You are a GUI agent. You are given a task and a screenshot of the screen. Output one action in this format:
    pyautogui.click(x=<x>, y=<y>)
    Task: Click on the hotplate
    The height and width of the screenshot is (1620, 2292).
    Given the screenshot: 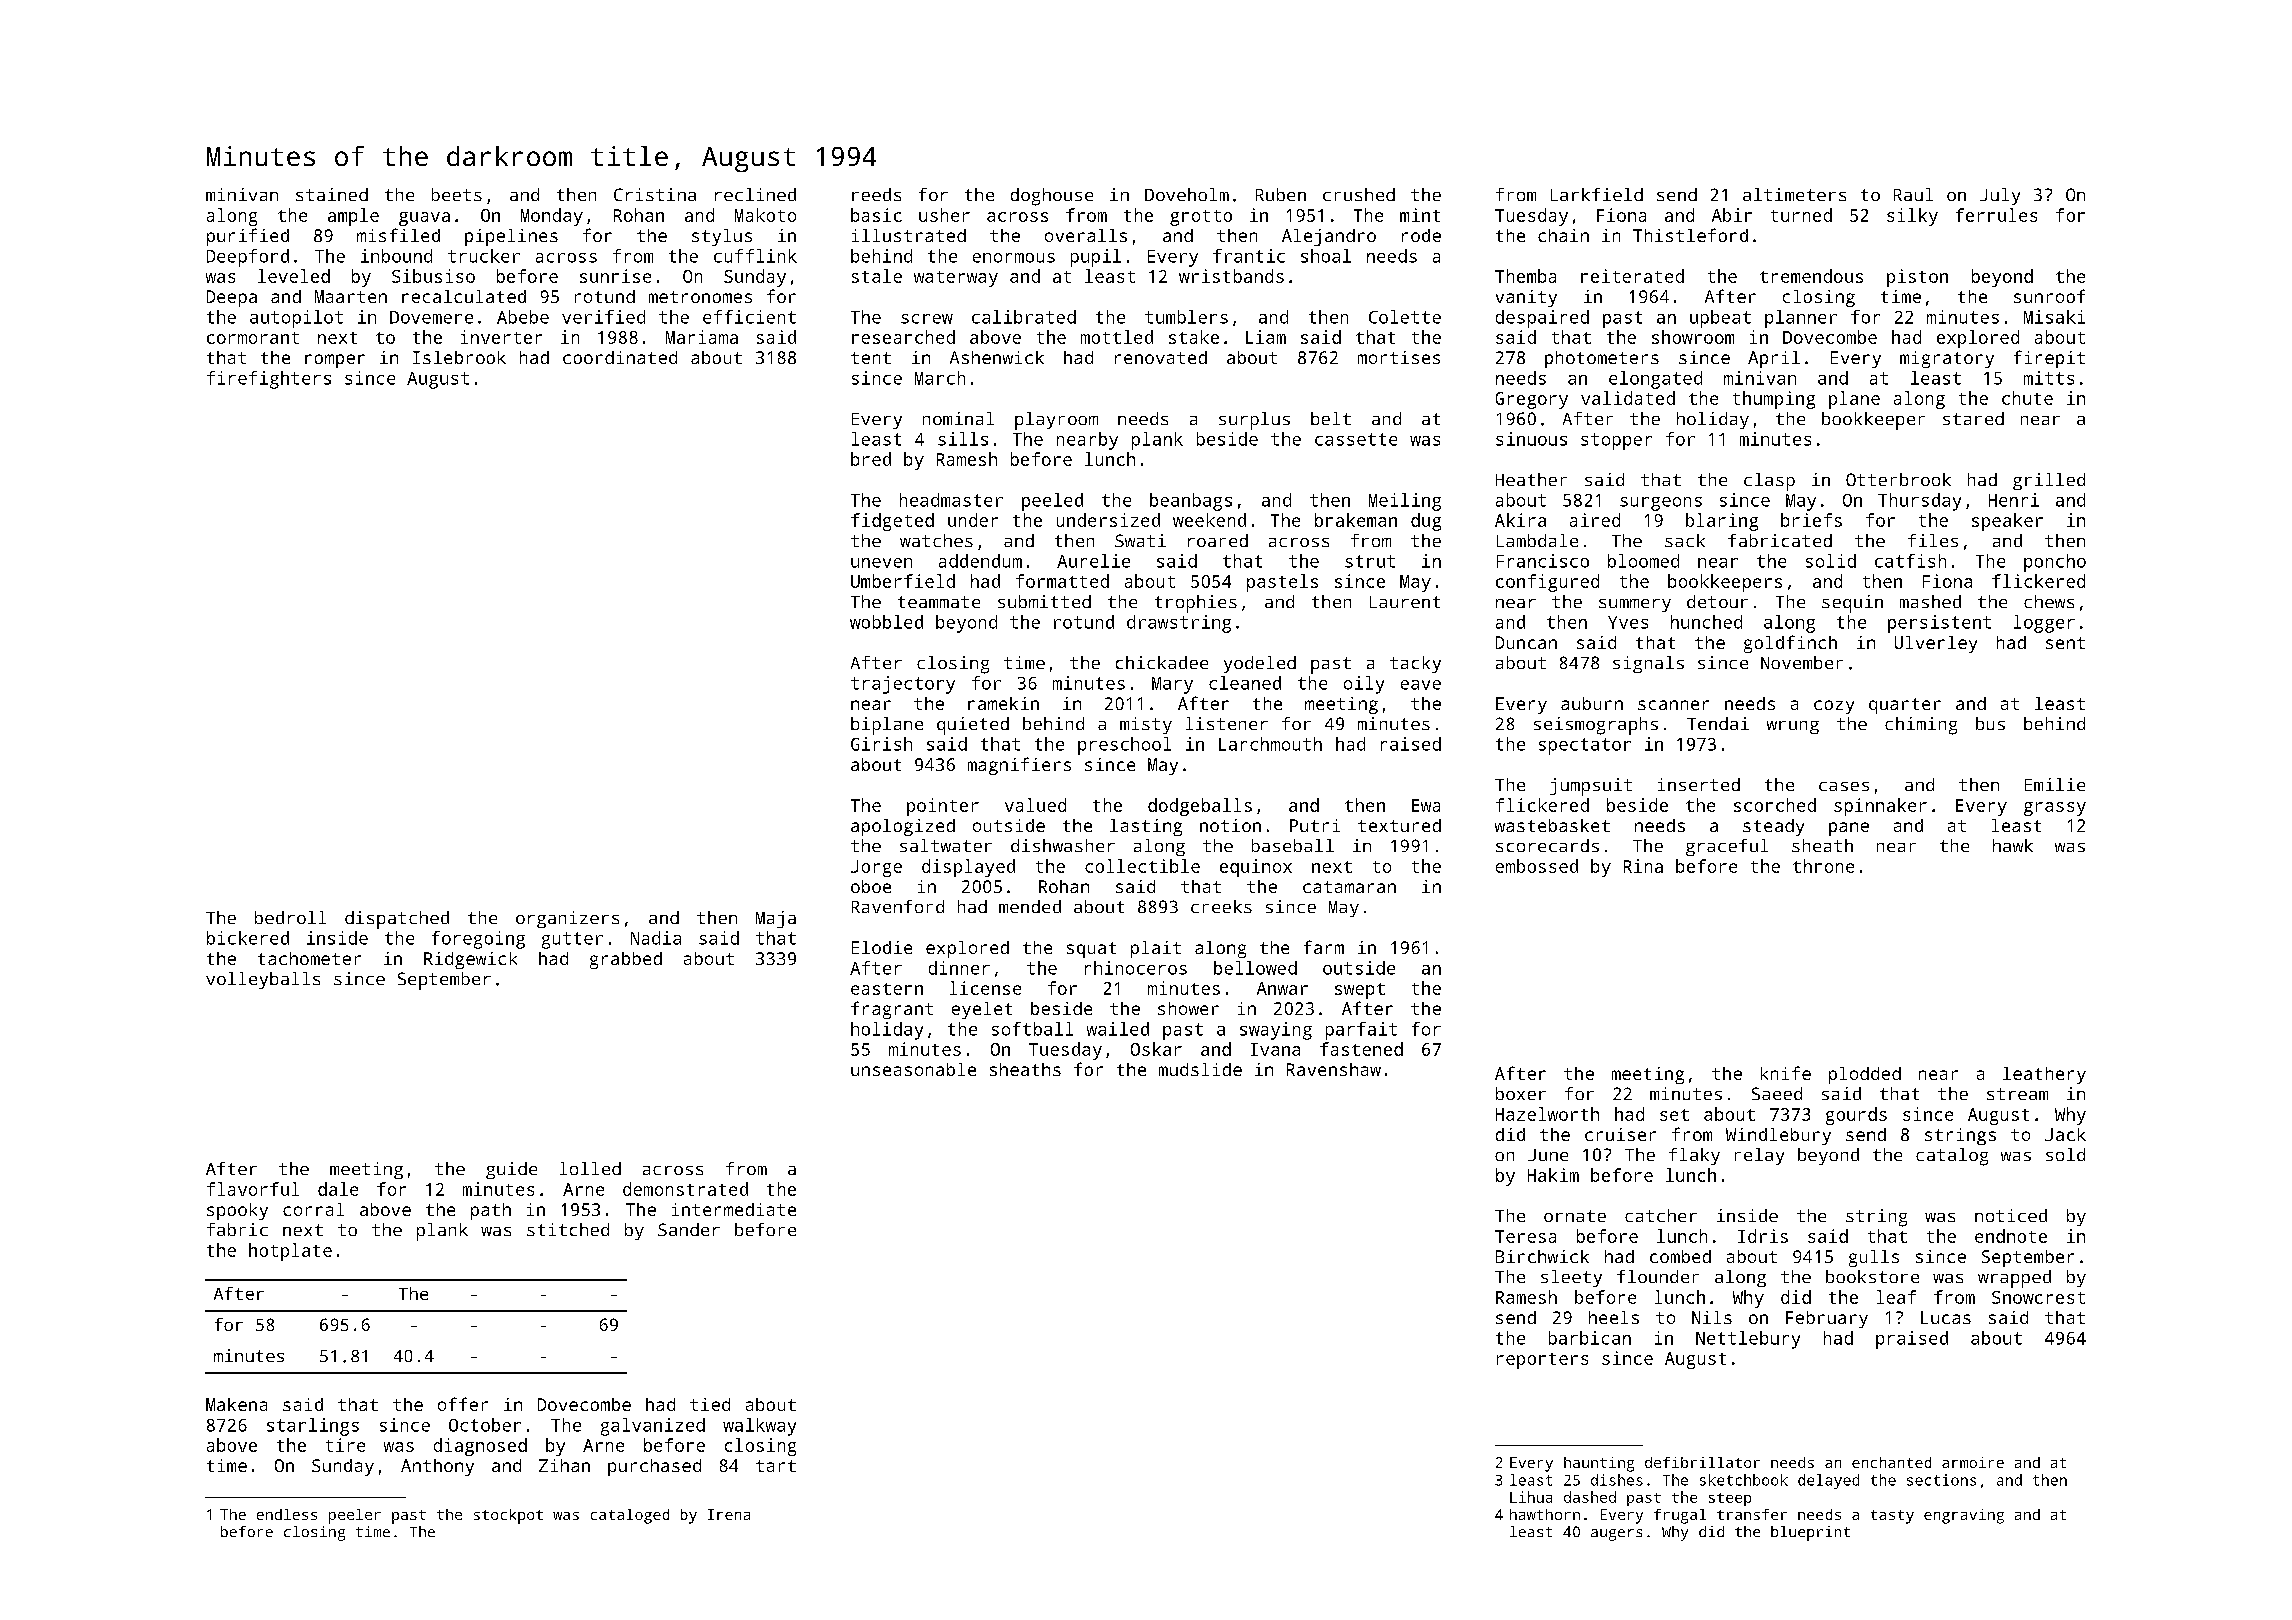 What is the action you would take?
    pyautogui.click(x=290, y=1252)
